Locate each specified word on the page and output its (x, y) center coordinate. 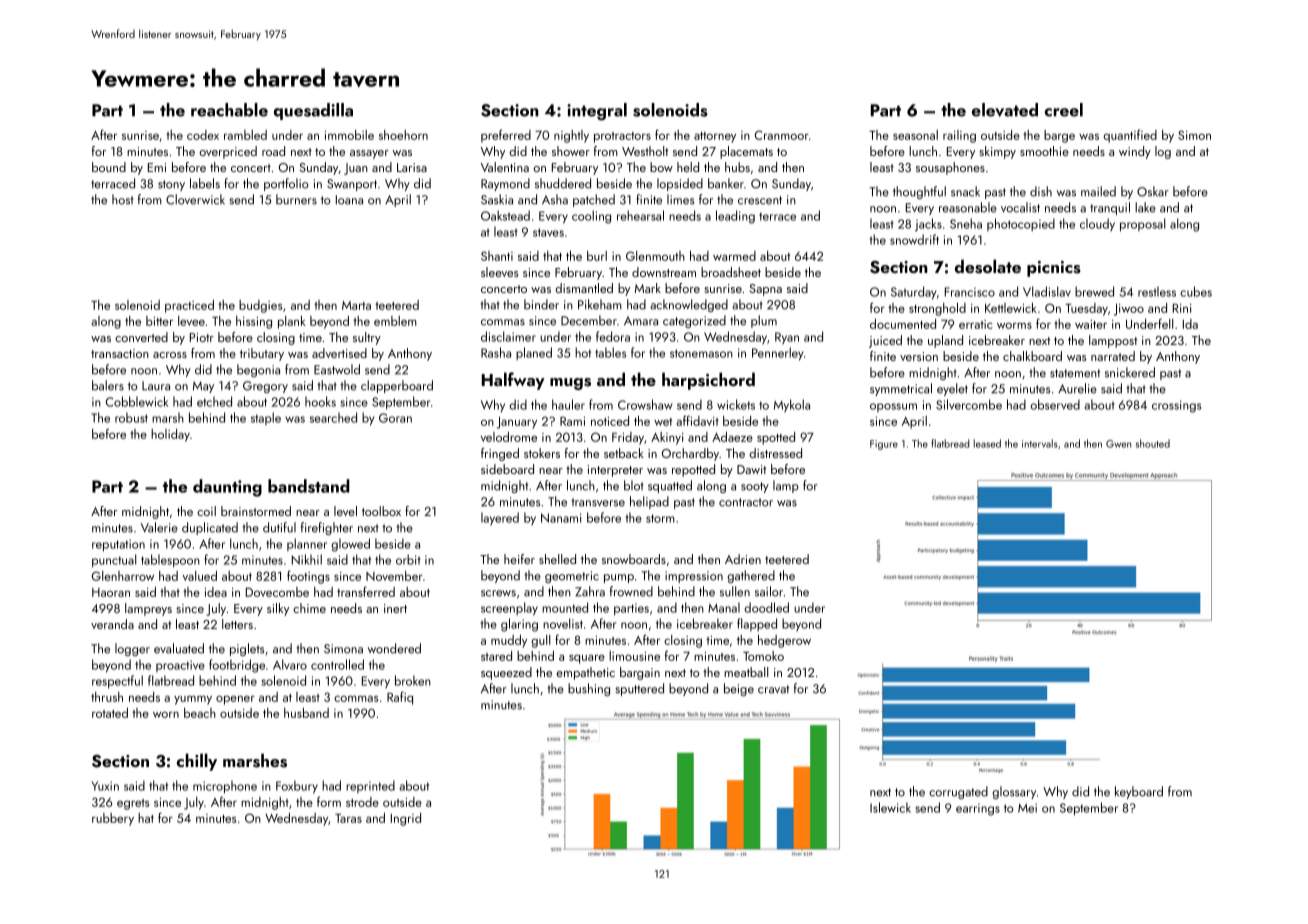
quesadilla (313, 111)
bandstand (309, 486)
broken (413, 680)
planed (534, 353)
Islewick (890, 807)
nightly (571, 136)
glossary (1014, 792)
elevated (1005, 110)
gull (540, 641)
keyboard (1139, 792)
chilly (197, 762)
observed (1055, 404)
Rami (572, 421)
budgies (260, 306)
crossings (1176, 406)
